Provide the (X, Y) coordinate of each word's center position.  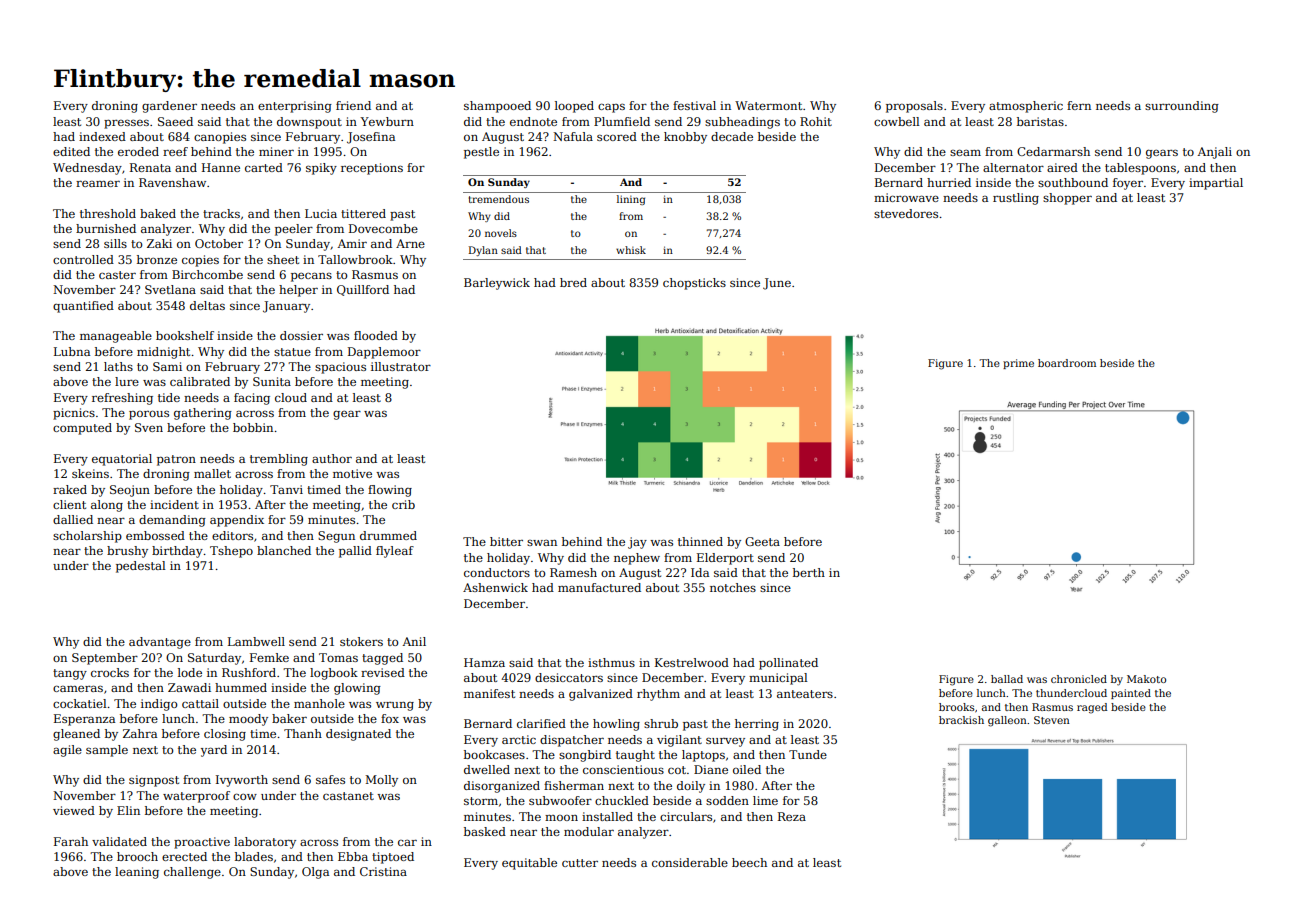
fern (1079, 105)
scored (617, 136)
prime (1018, 364)
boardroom (1067, 363)
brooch (137, 856)
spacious (340, 368)
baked (158, 213)
